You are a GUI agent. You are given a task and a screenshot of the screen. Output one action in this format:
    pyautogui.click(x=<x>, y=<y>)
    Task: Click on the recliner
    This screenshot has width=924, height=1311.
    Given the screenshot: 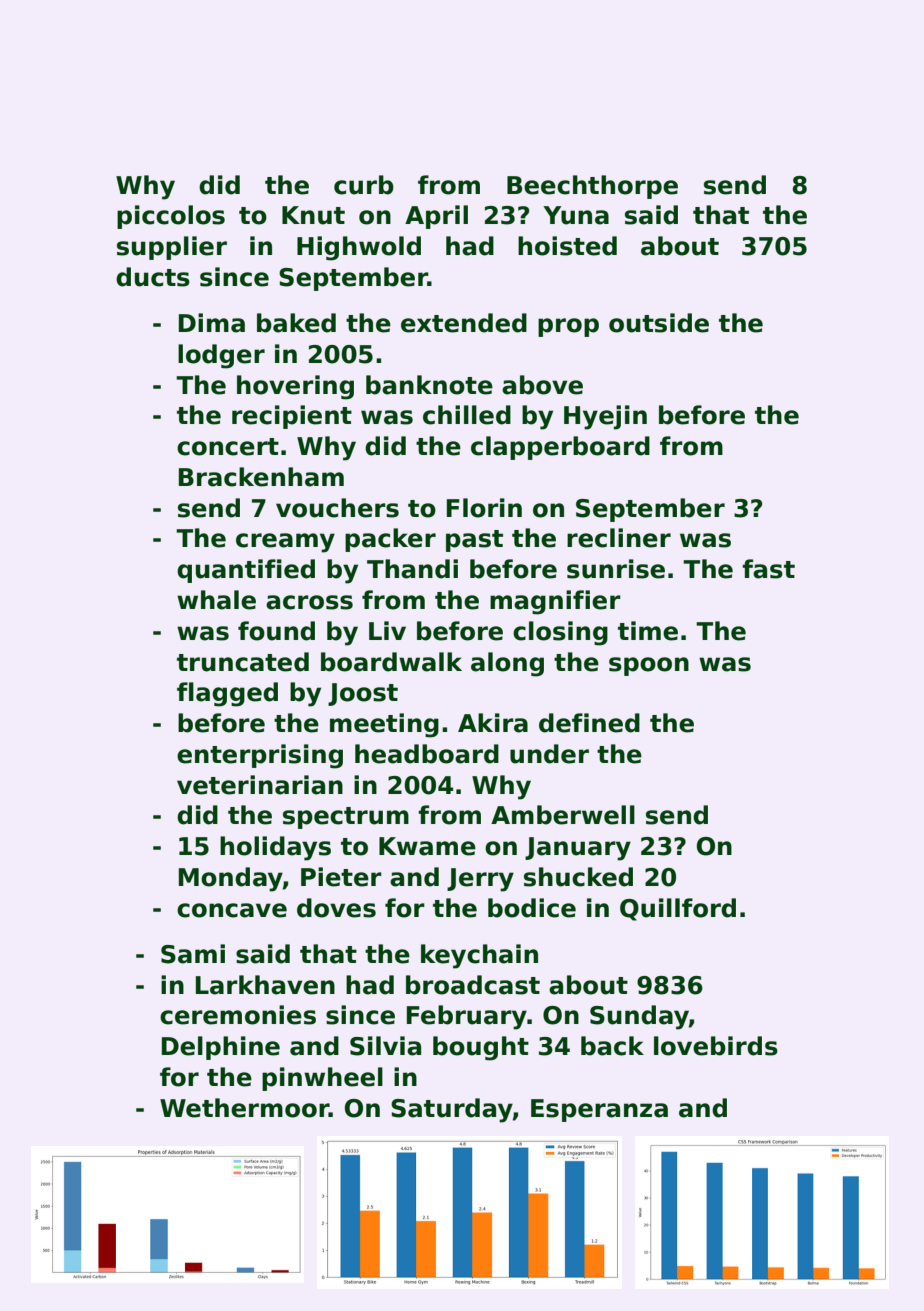 What is the action you would take?
    pyautogui.click(x=619, y=538)
